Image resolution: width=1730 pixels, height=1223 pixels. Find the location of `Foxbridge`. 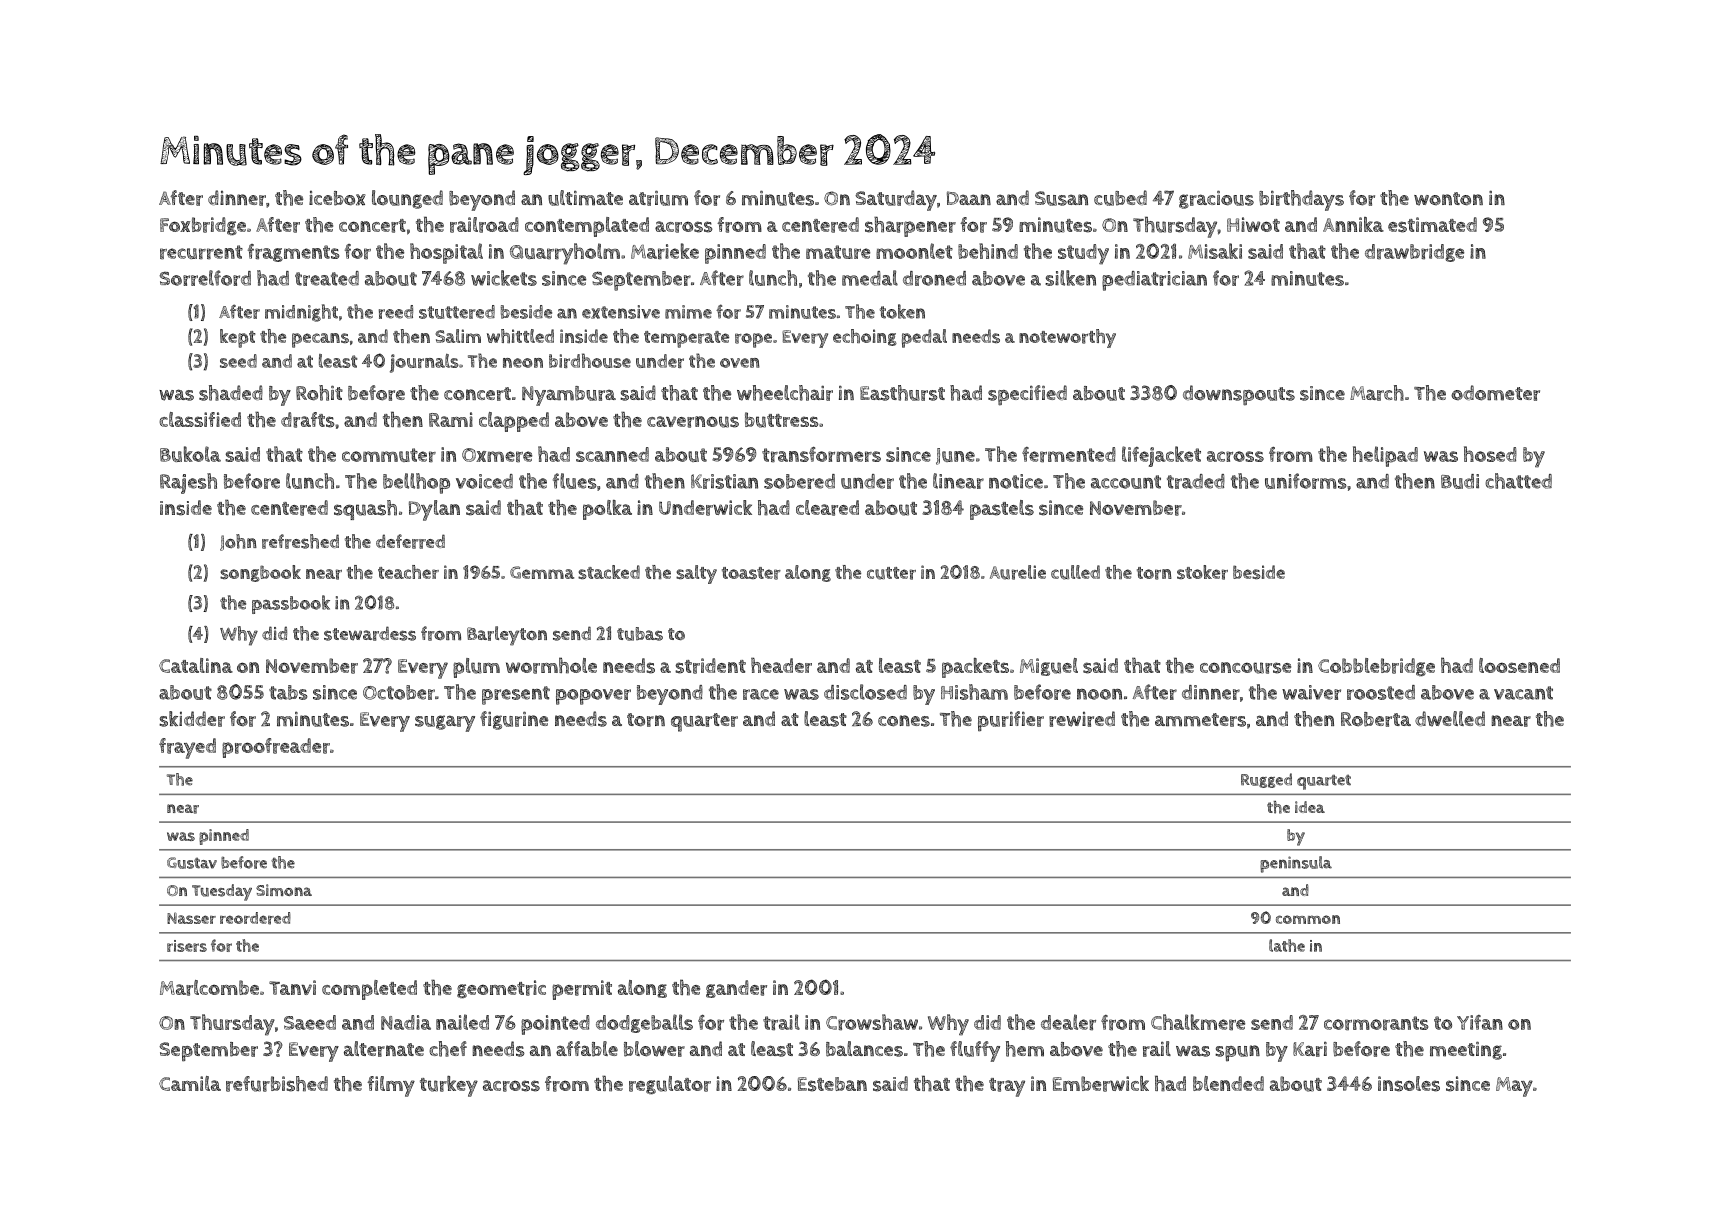

Foxbridge is located at coordinates (203, 226).
